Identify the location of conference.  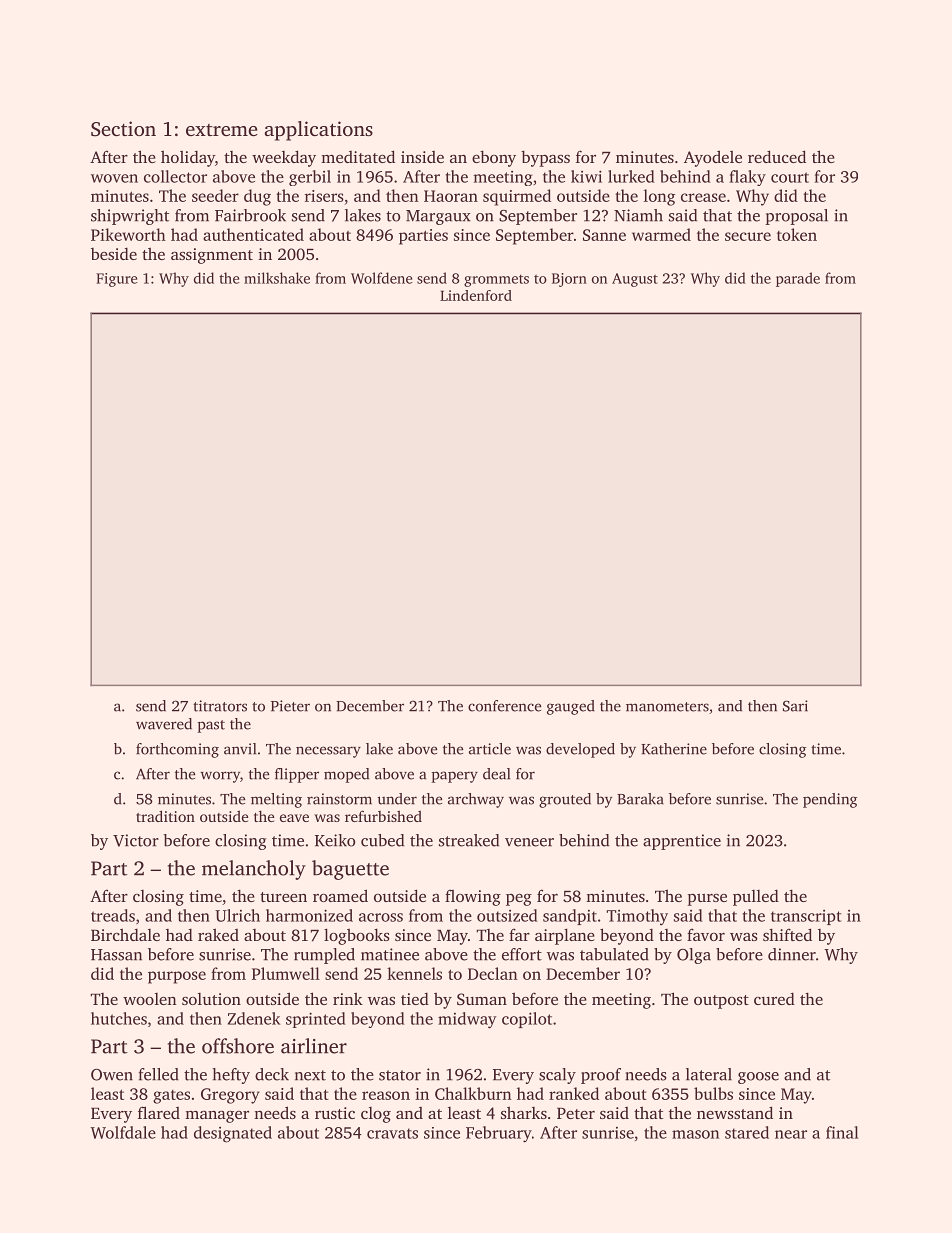
(504, 706).
